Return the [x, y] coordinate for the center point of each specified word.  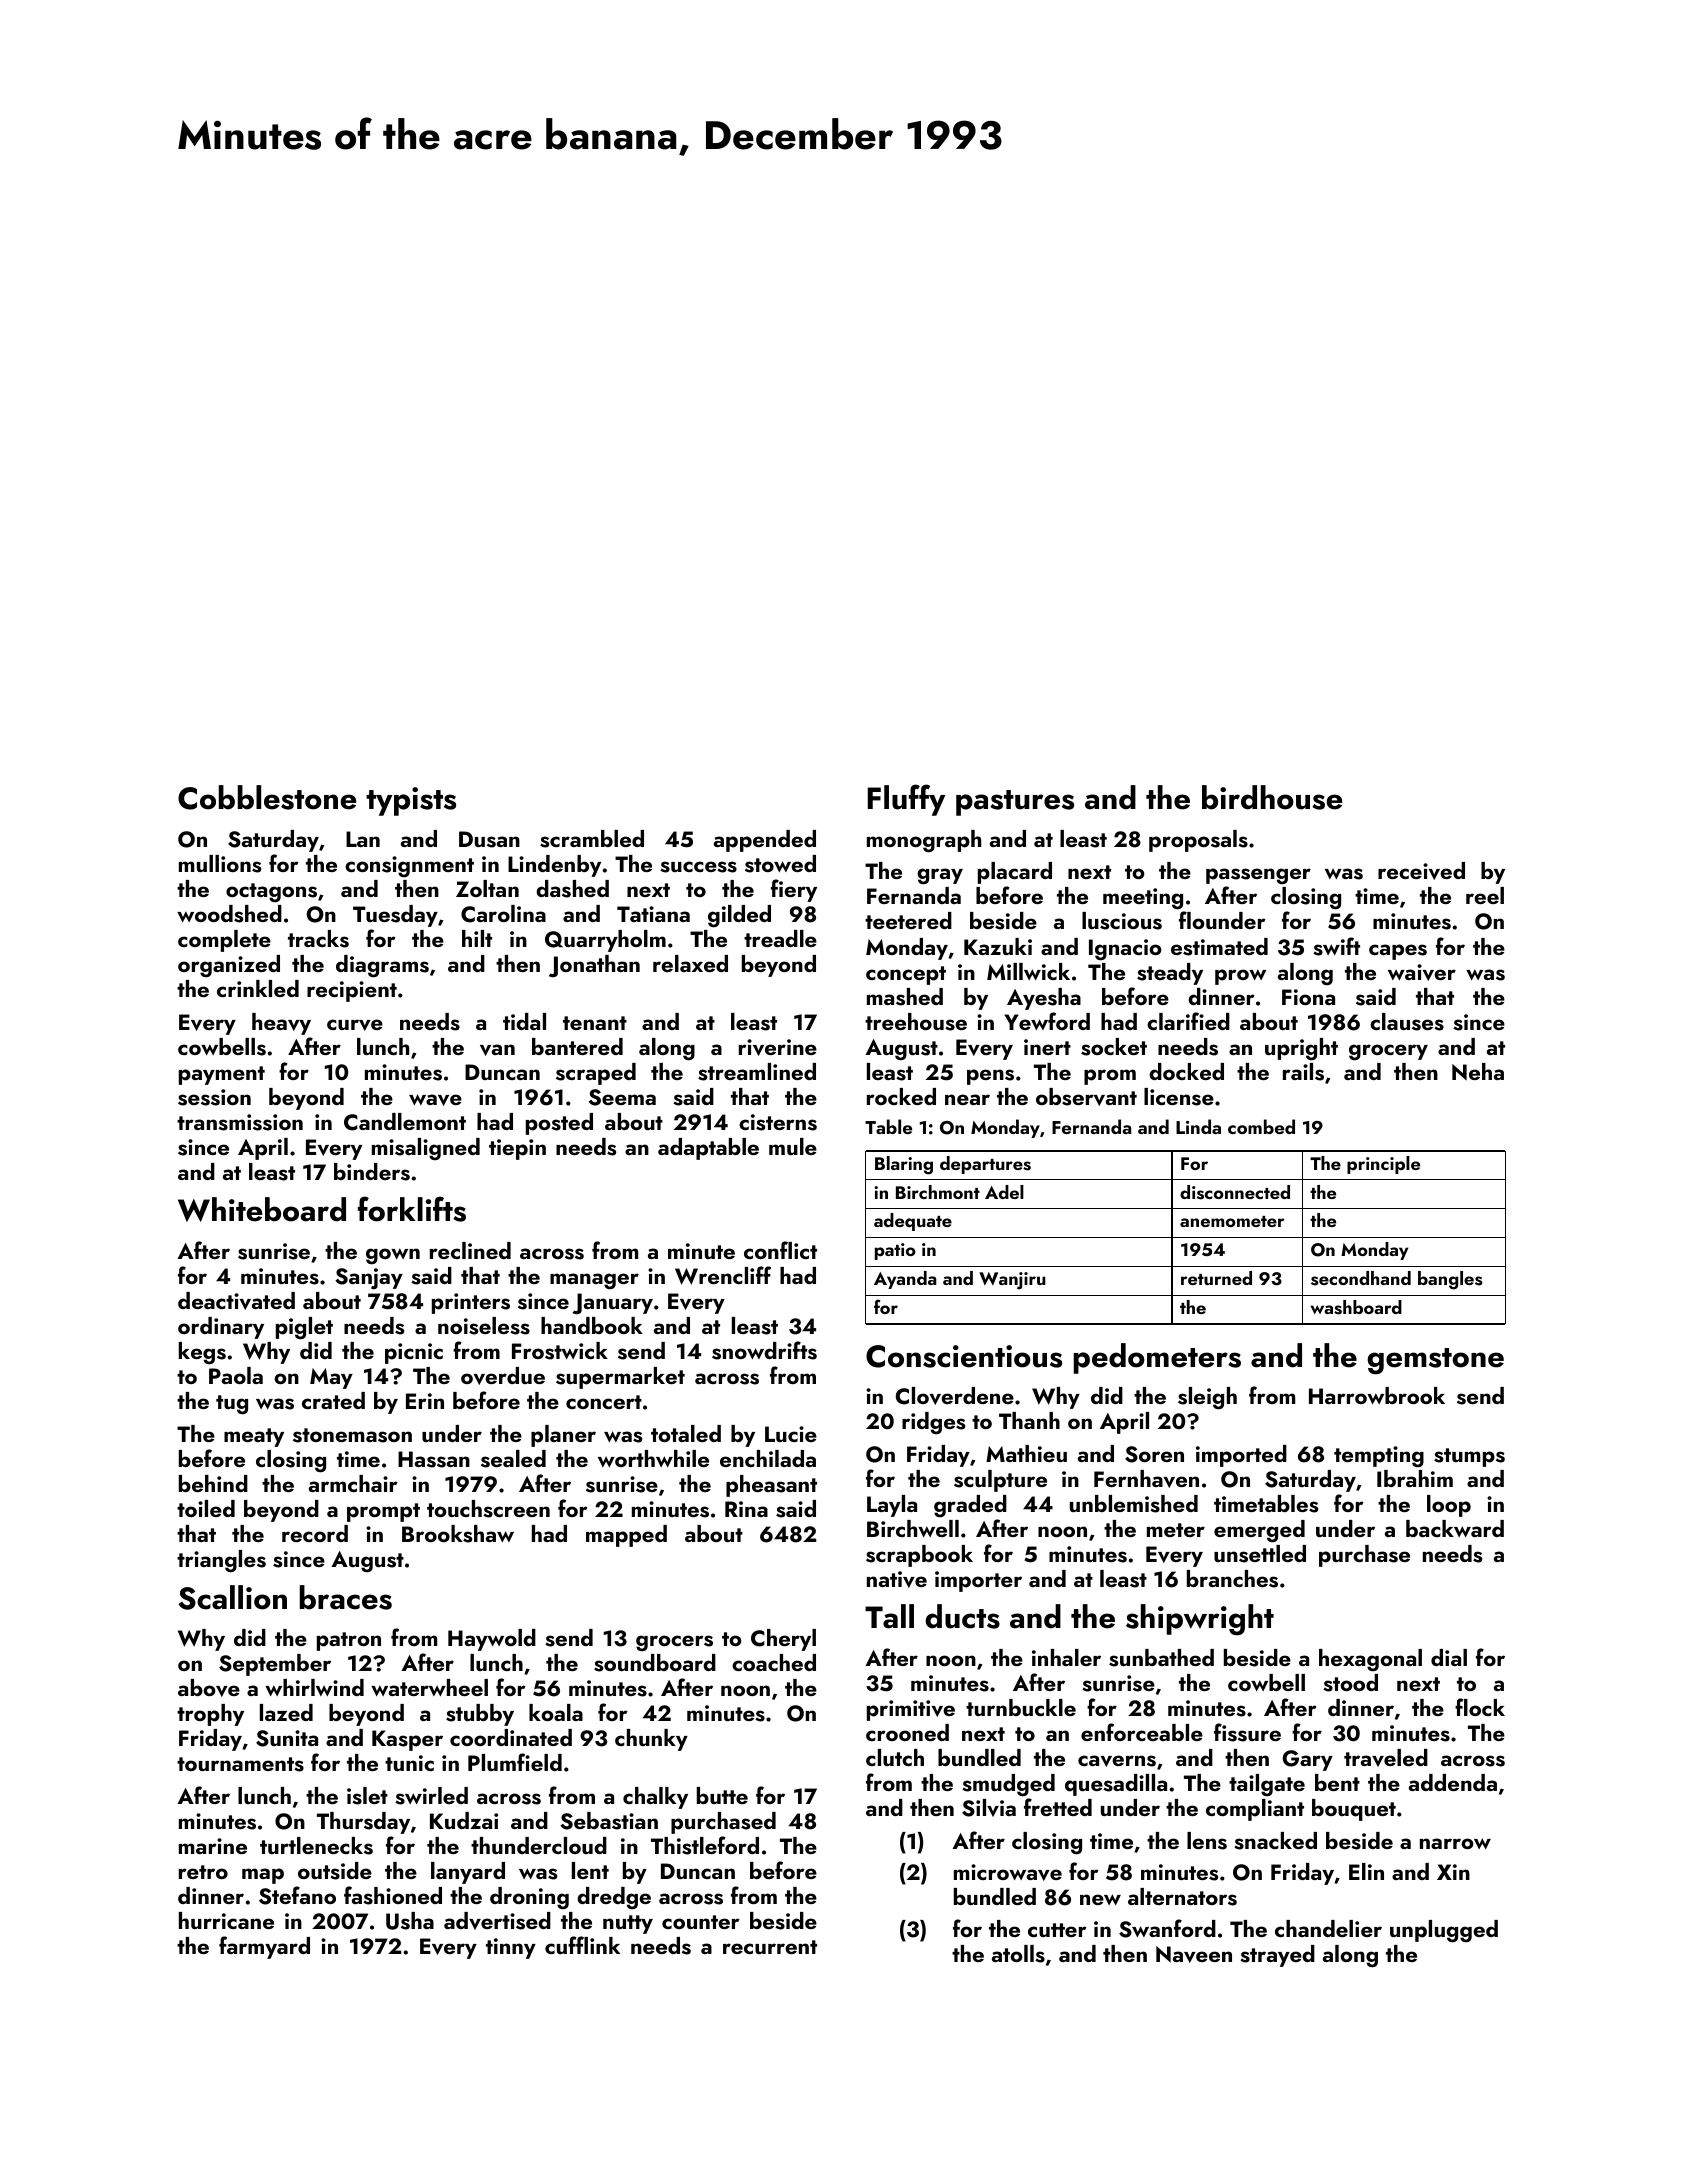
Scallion [232, 1597]
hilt [477, 938]
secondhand [1361, 1278]
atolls [1018, 1954]
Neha [1478, 1072]
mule [793, 1146]
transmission [240, 1122]
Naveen [1194, 1954]
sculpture [1000, 1481]
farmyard [264, 1947]
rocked [901, 1096]
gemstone [1435, 1361]
